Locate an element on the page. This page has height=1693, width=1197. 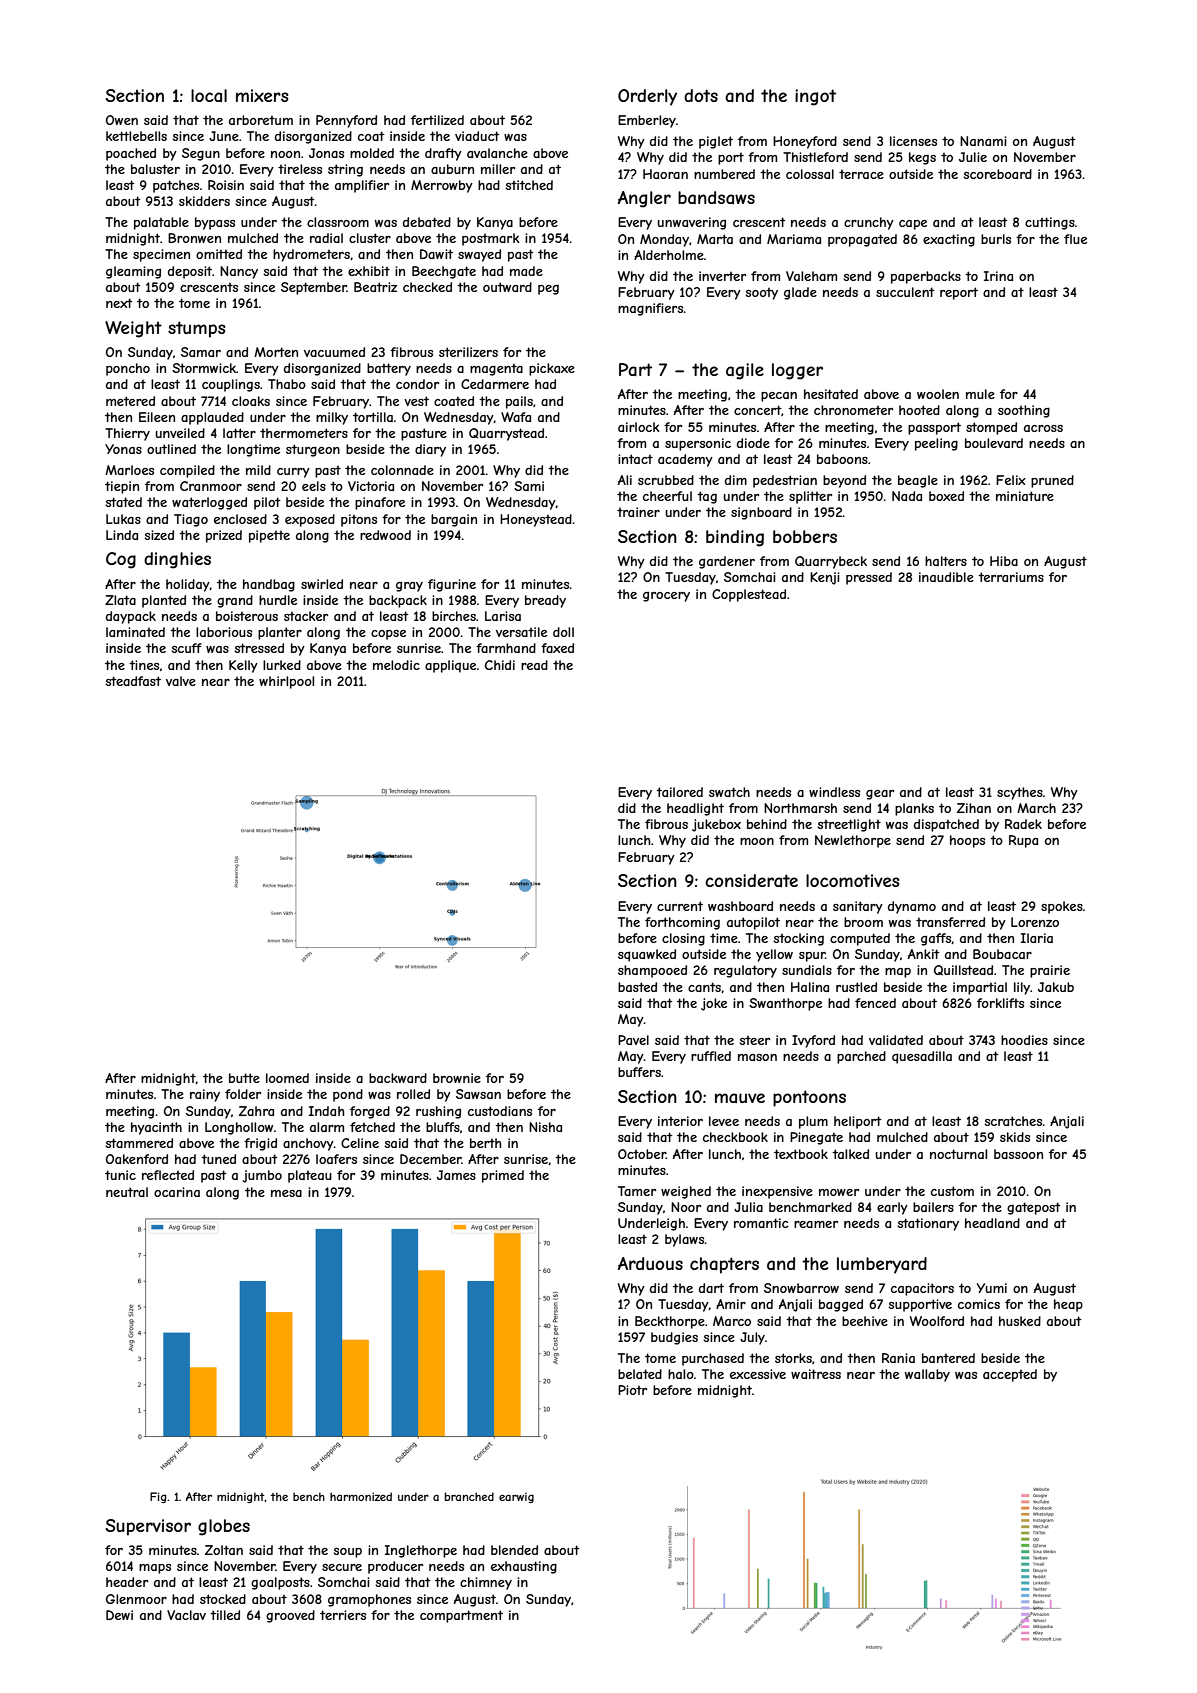
tilled is located at coordinates (225, 1615).
